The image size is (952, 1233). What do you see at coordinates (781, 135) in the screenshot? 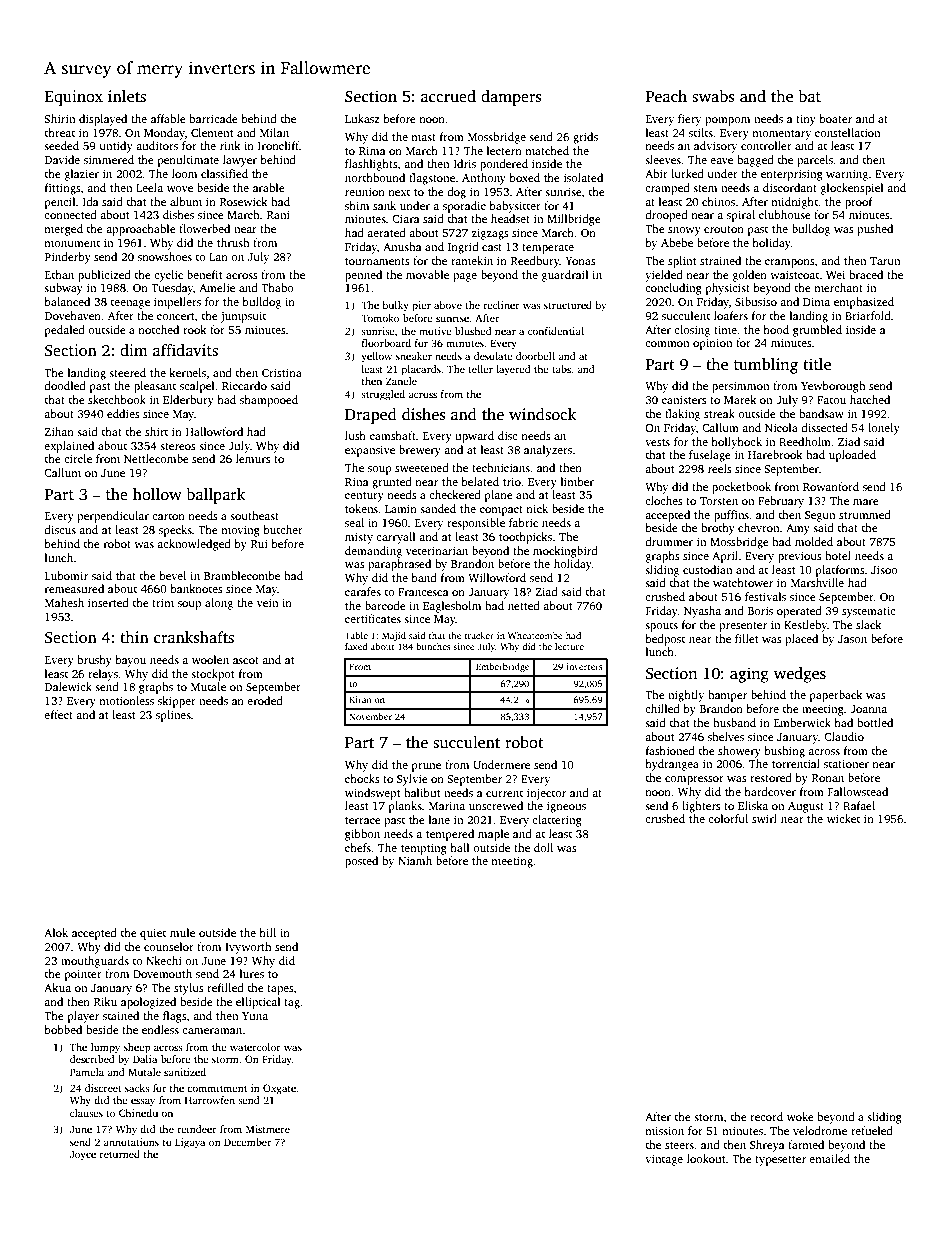
I see `momentary` at bounding box center [781, 135].
